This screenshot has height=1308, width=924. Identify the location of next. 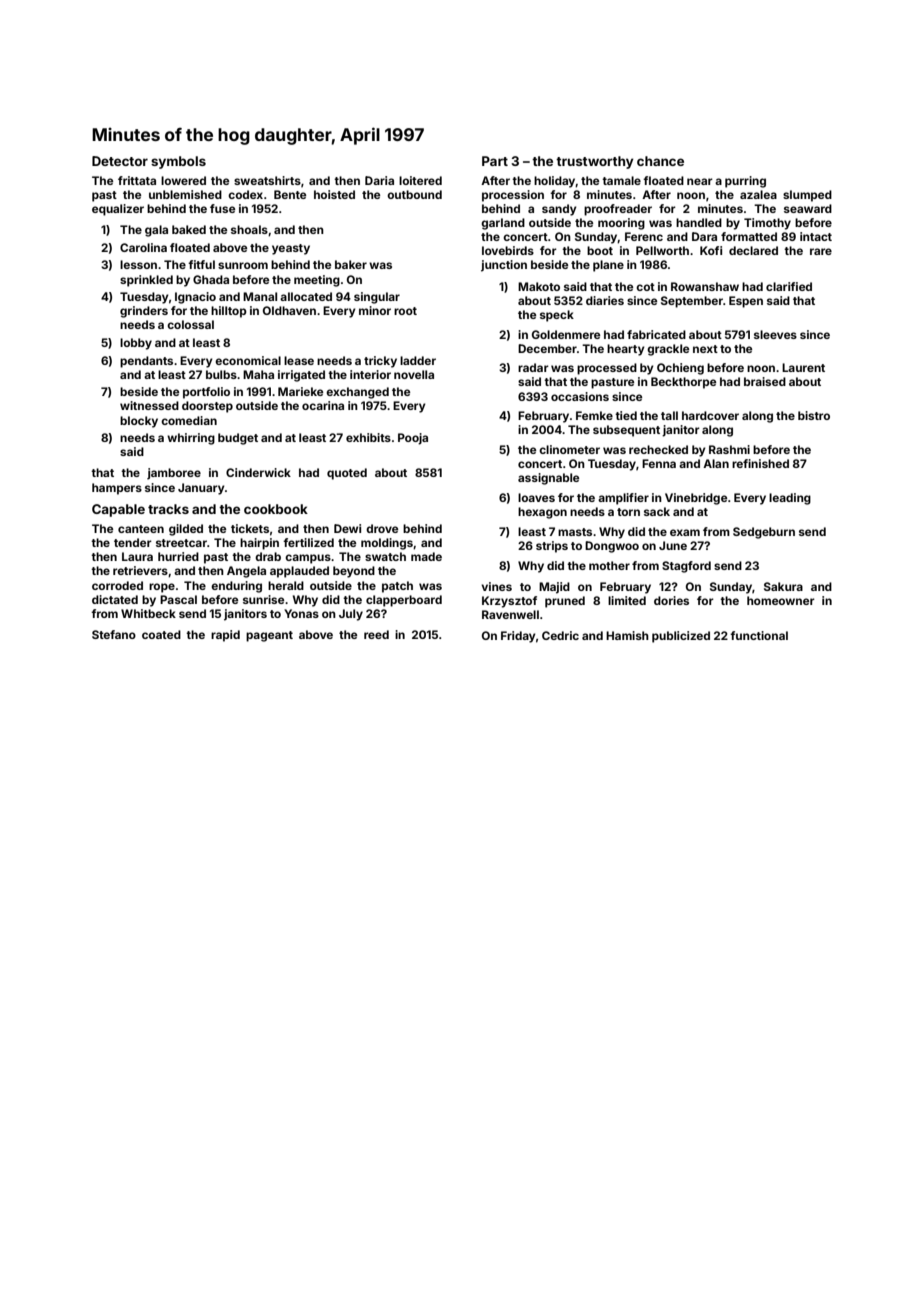
(705, 349).
